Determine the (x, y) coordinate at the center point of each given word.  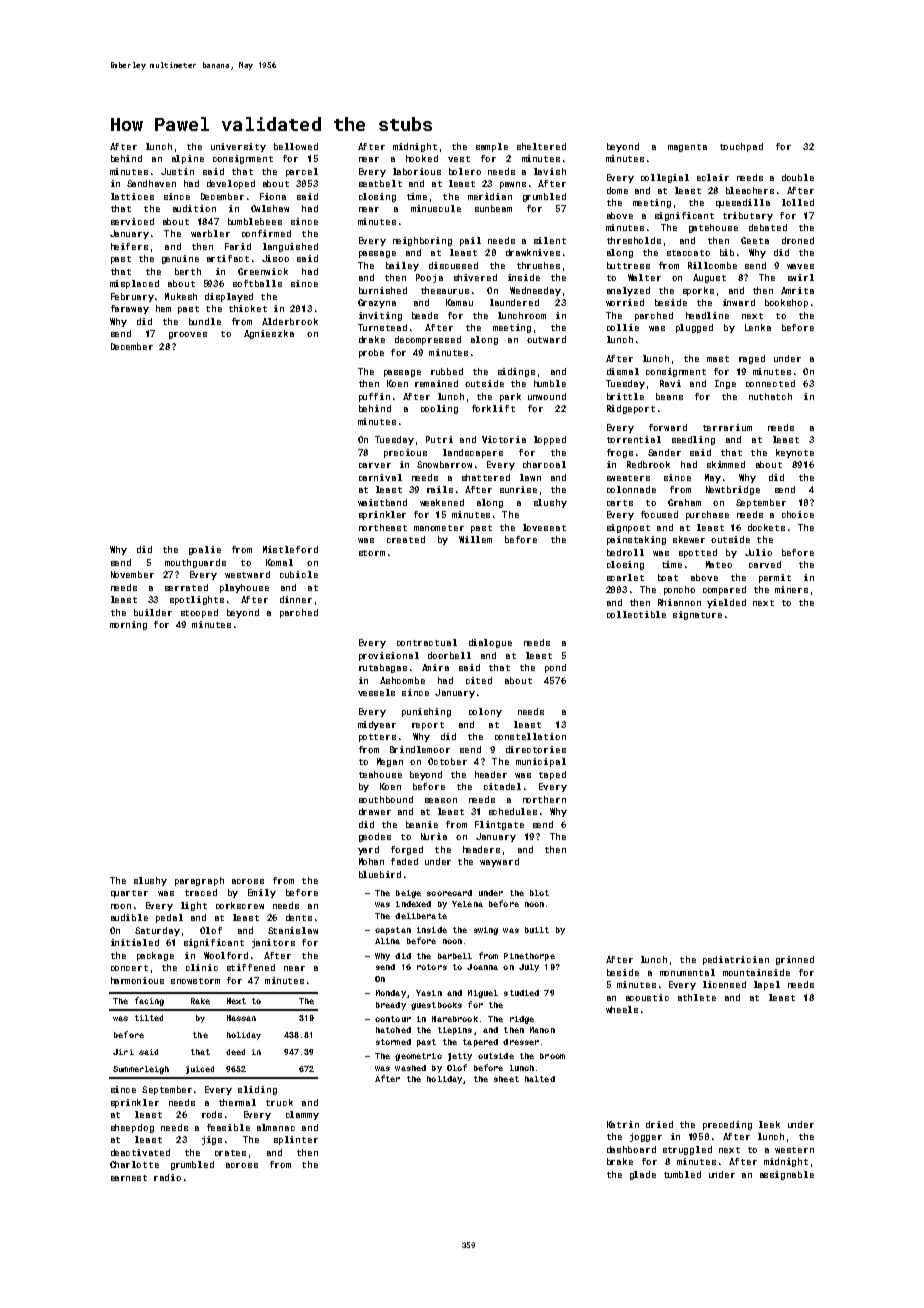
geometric (418, 1057)
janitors (273, 943)
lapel (767, 985)
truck (279, 1102)
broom (552, 1056)
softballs (257, 283)
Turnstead (382, 327)
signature (697, 615)
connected (770, 383)
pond (555, 668)
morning (128, 625)
